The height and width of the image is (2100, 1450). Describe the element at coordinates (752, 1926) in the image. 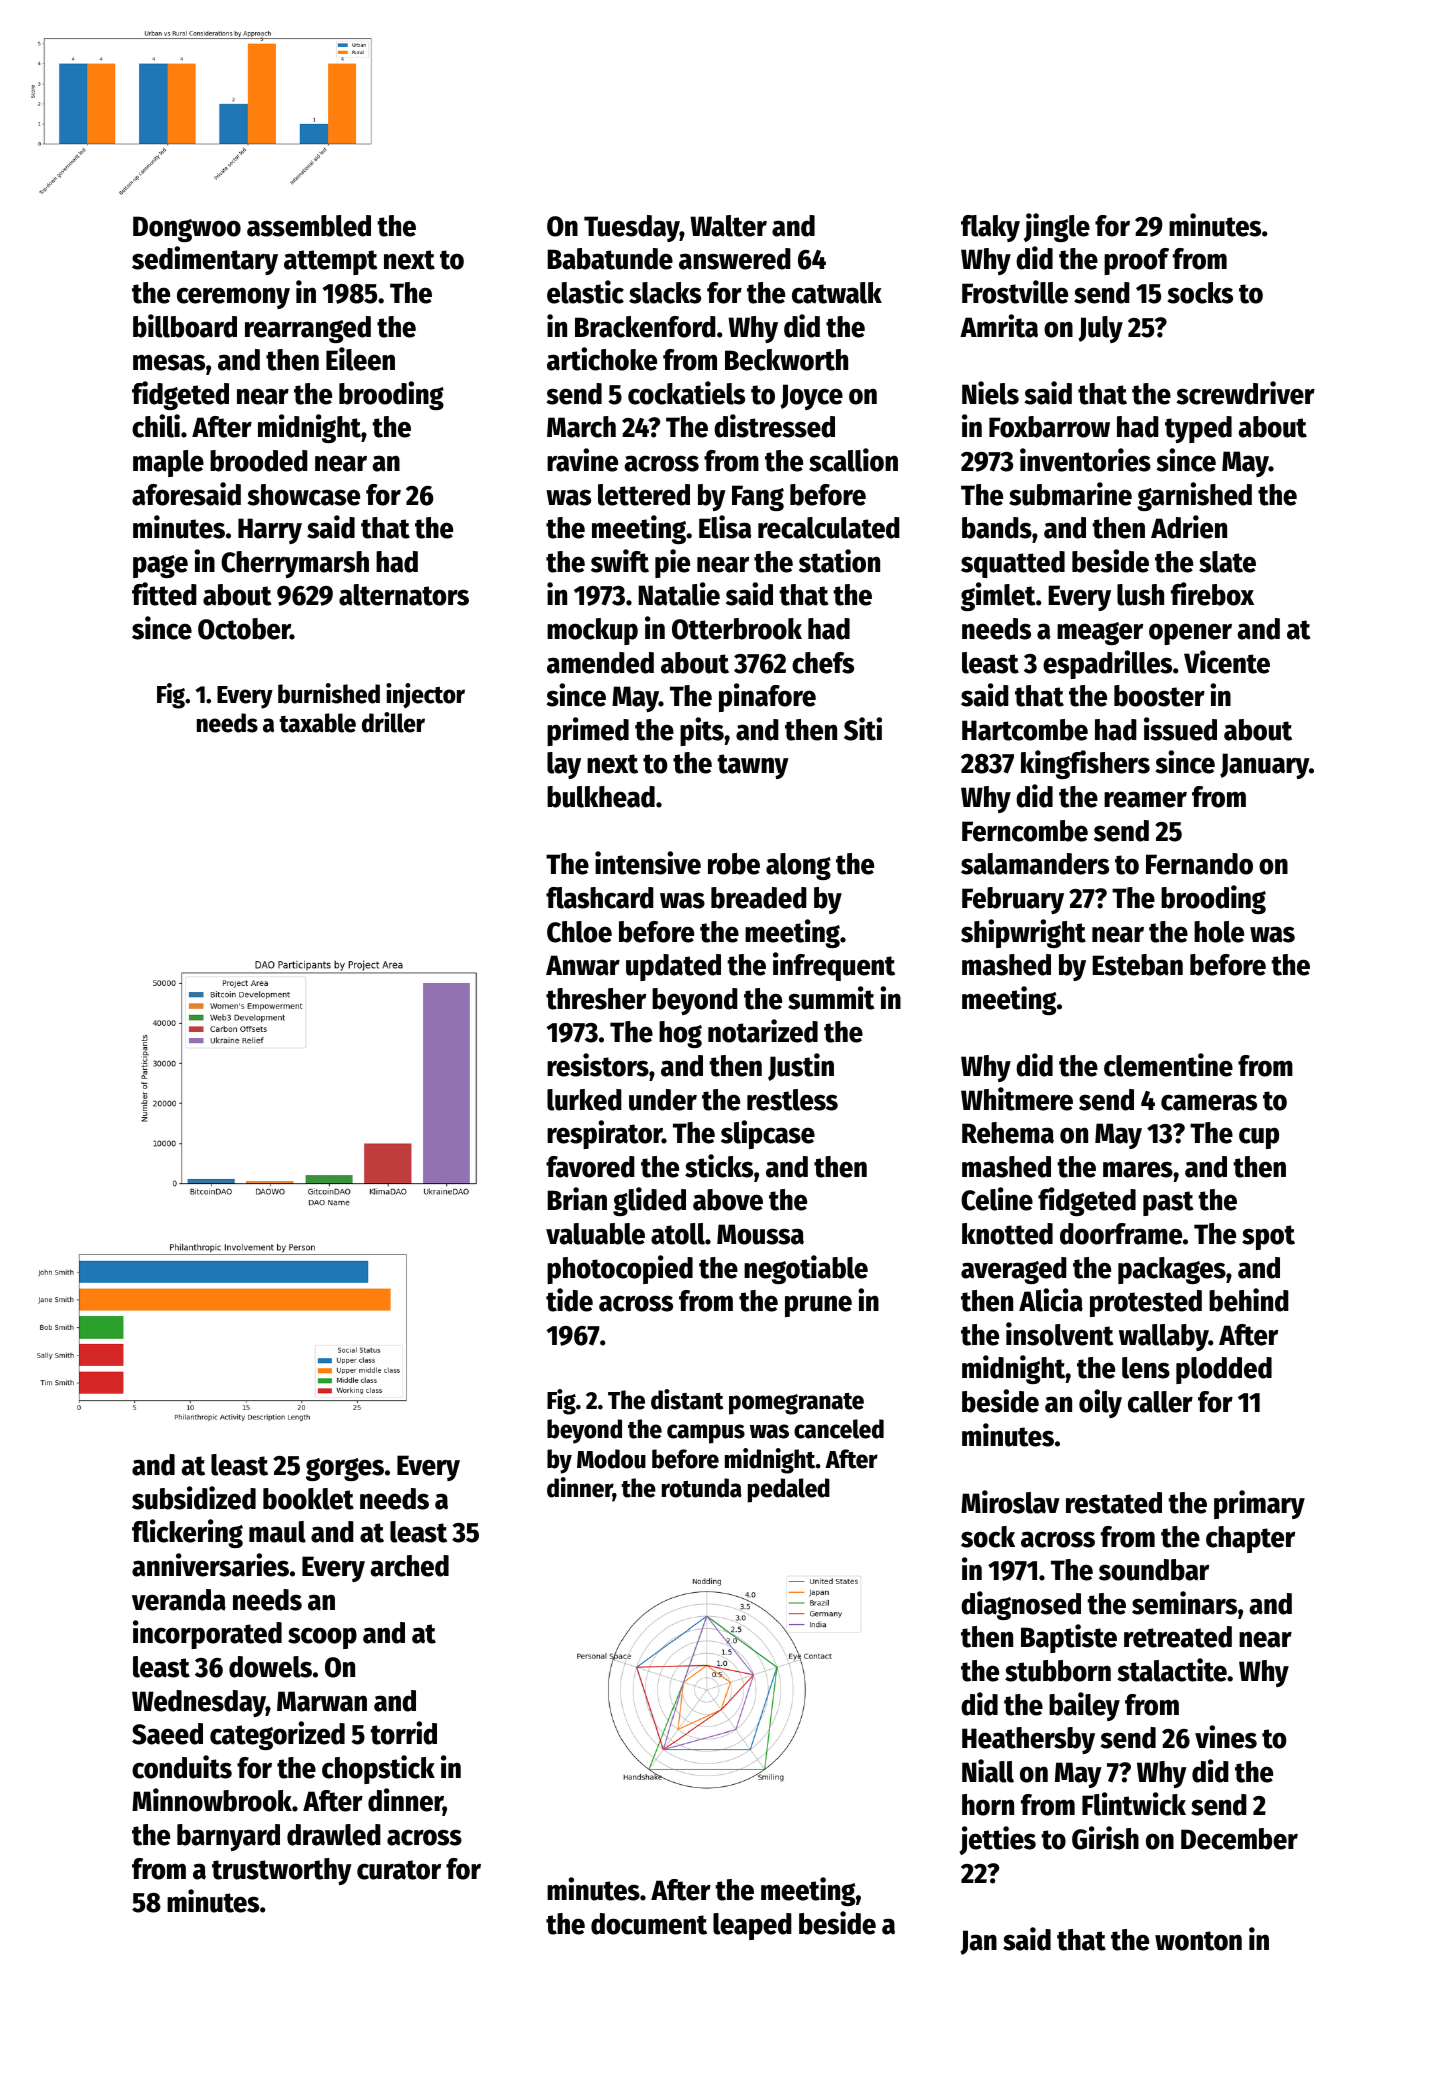

I see `leaped` at that location.
